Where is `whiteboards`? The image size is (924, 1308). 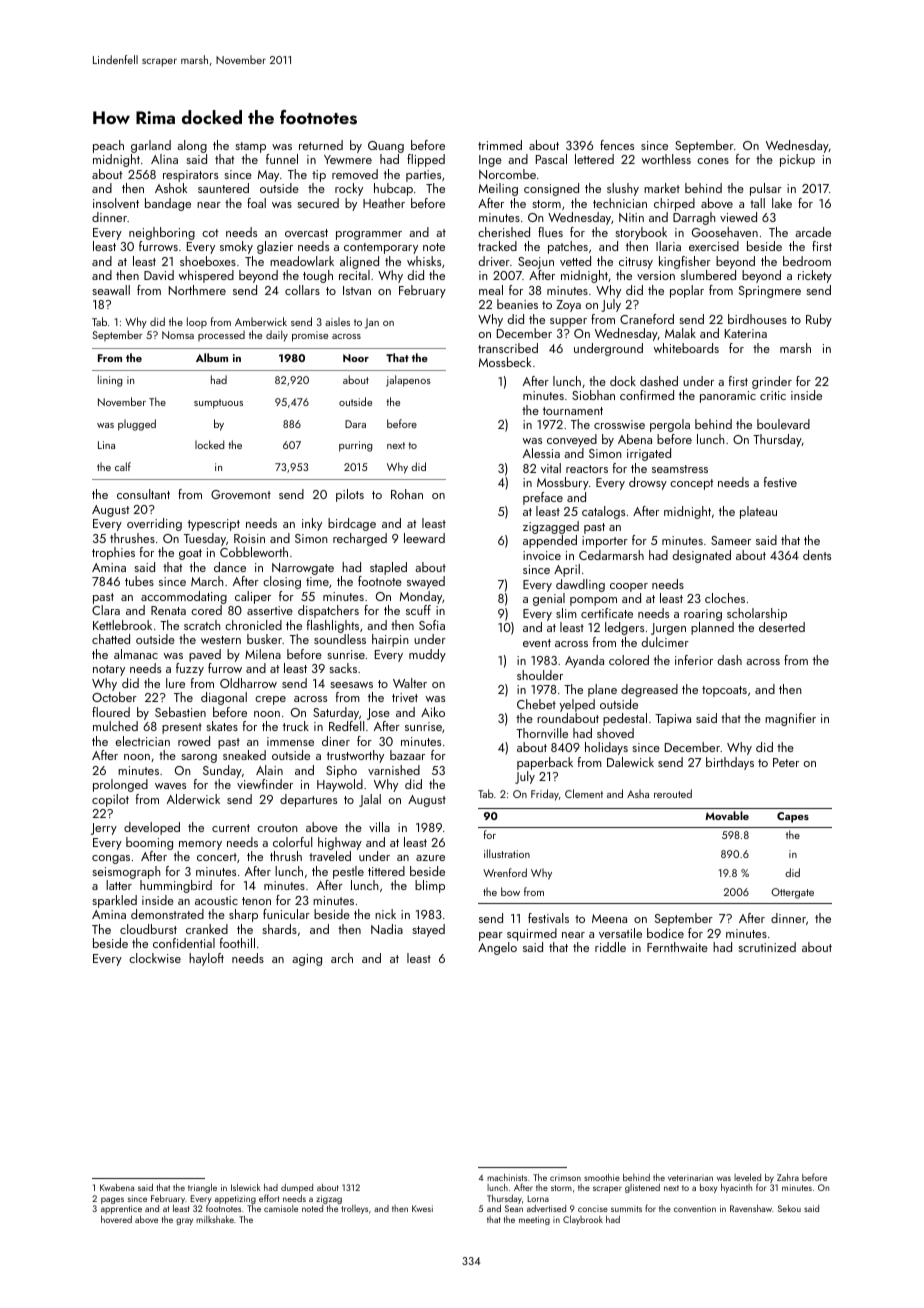
whiteboards is located at coordinates (686, 348).
